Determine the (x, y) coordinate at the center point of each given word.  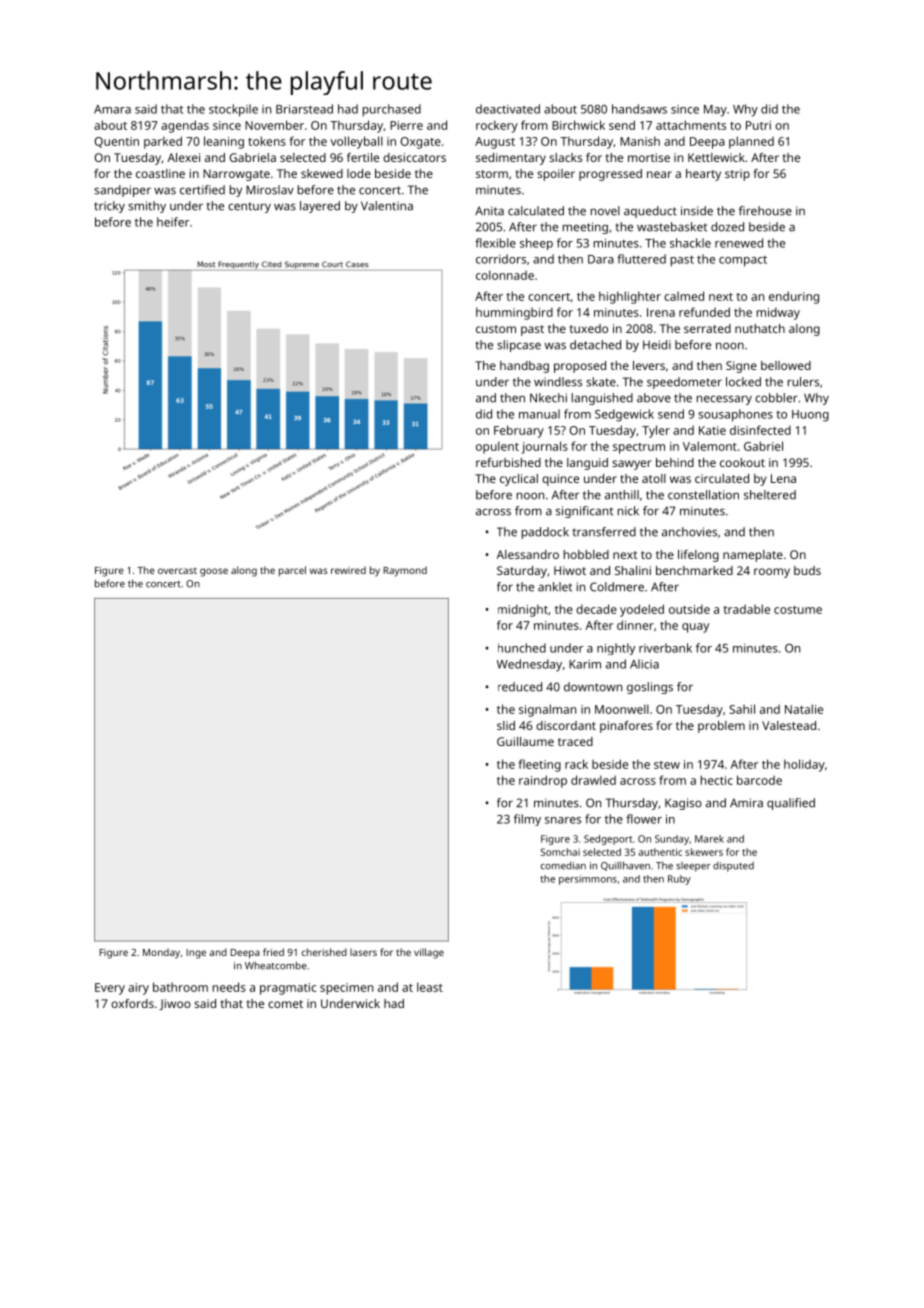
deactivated (508, 109)
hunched (522, 648)
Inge (196, 954)
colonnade (505, 275)
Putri (758, 125)
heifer (173, 222)
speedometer (684, 383)
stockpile (233, 110)
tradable (746, 609)
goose (214, 572)
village (429, 953)
